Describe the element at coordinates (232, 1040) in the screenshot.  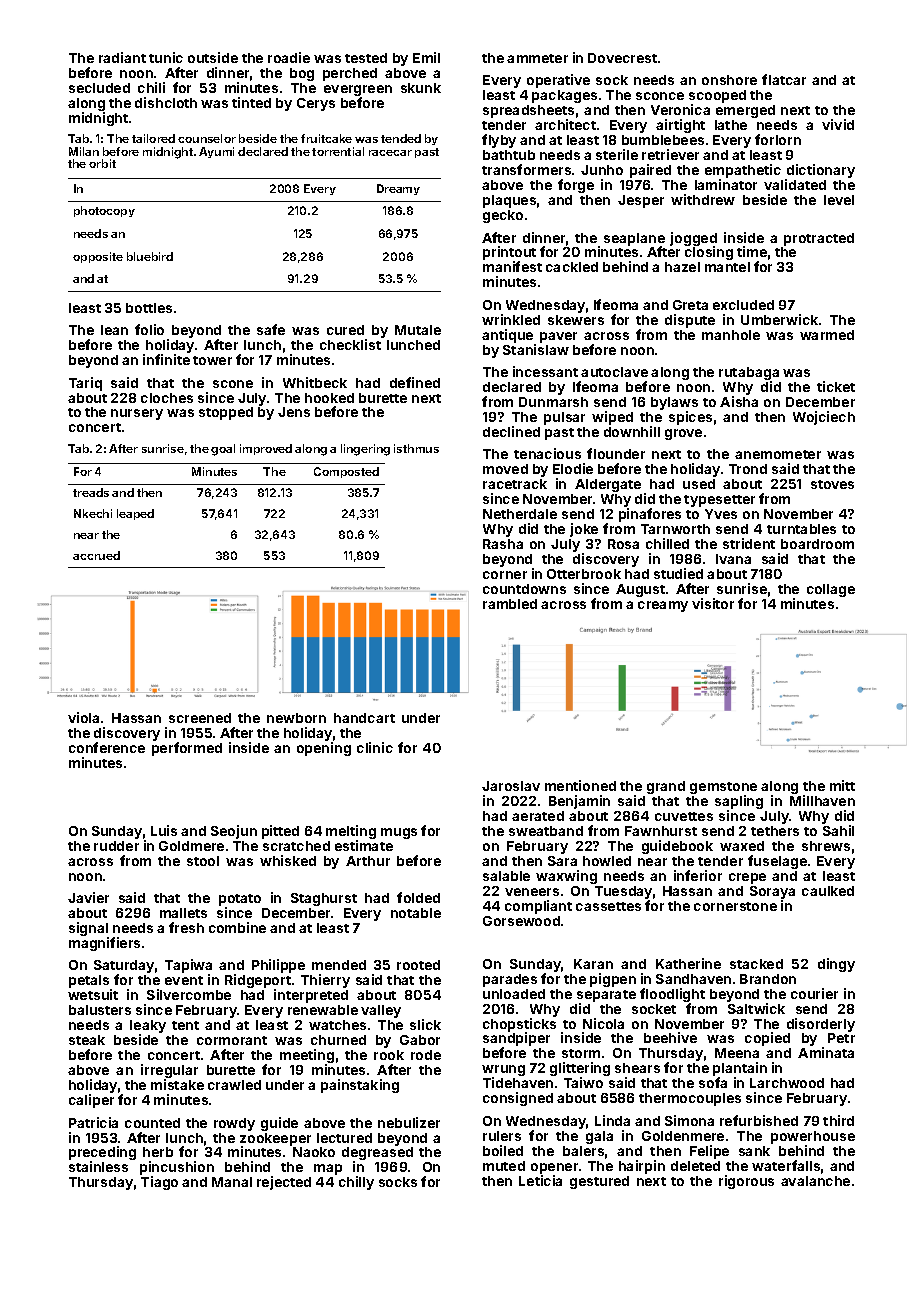
I see `cormorant` at that location.
